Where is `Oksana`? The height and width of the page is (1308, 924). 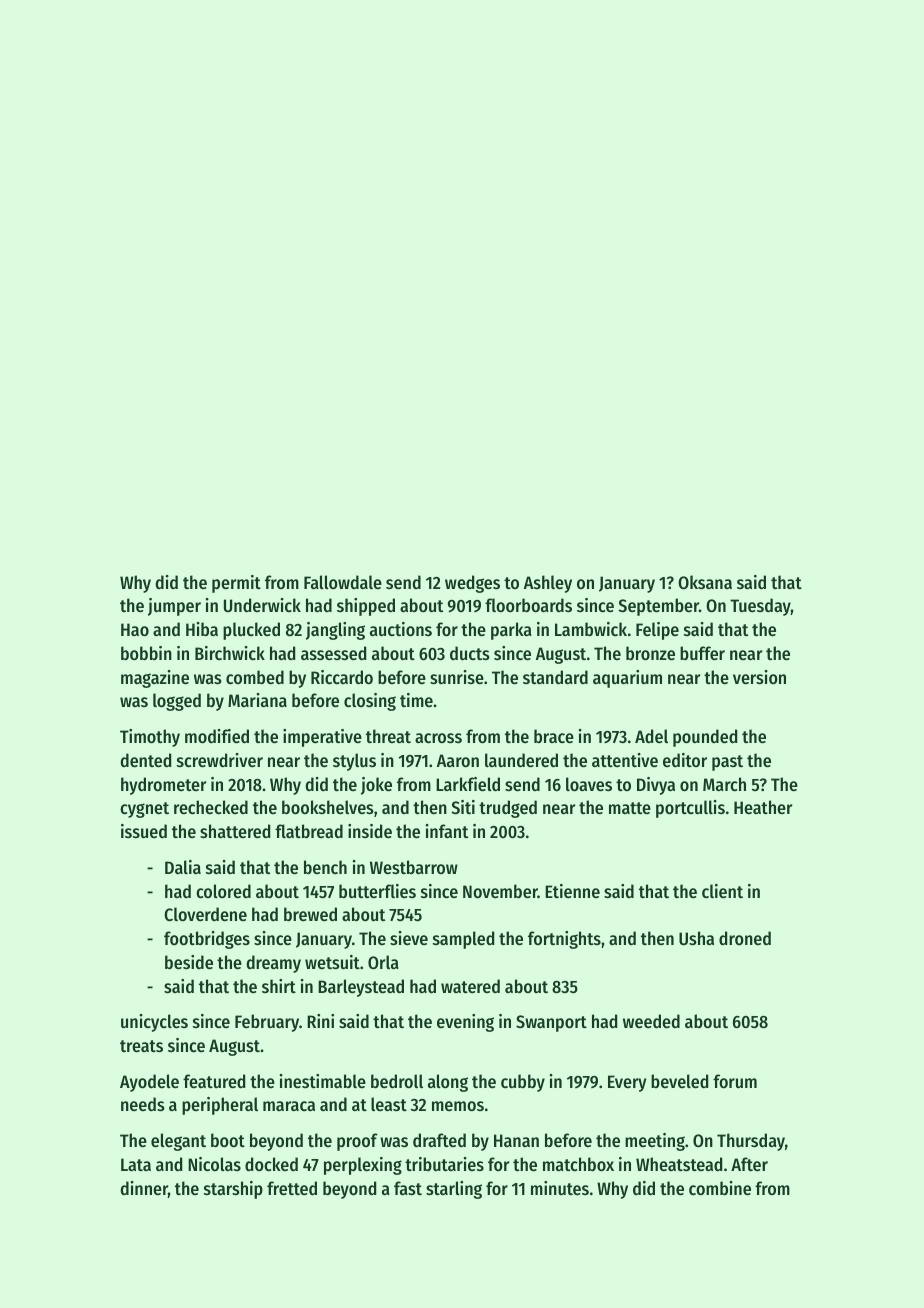 Oksana is located at coordinates (705, 582).
